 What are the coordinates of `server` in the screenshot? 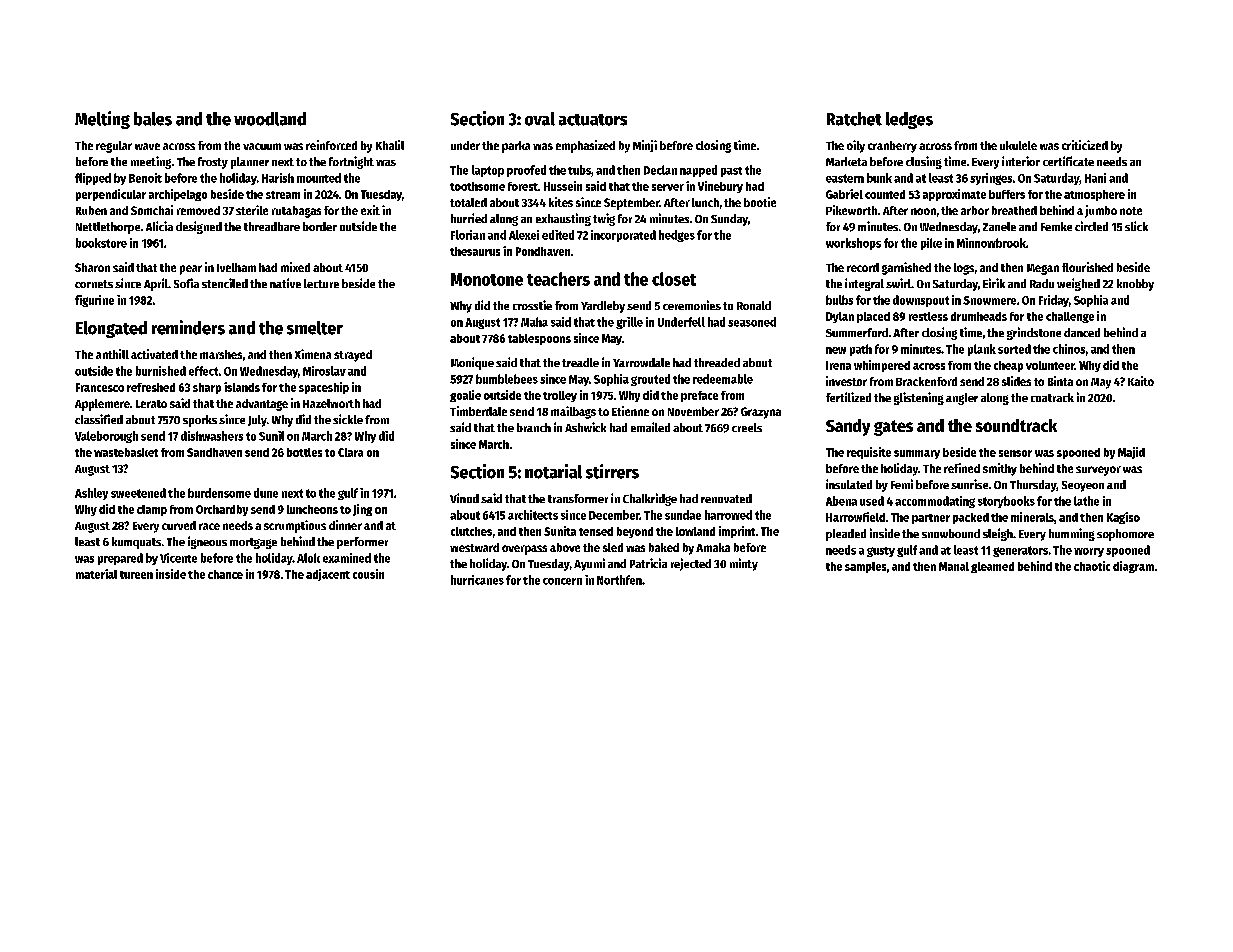 It's located at (668, 187).
